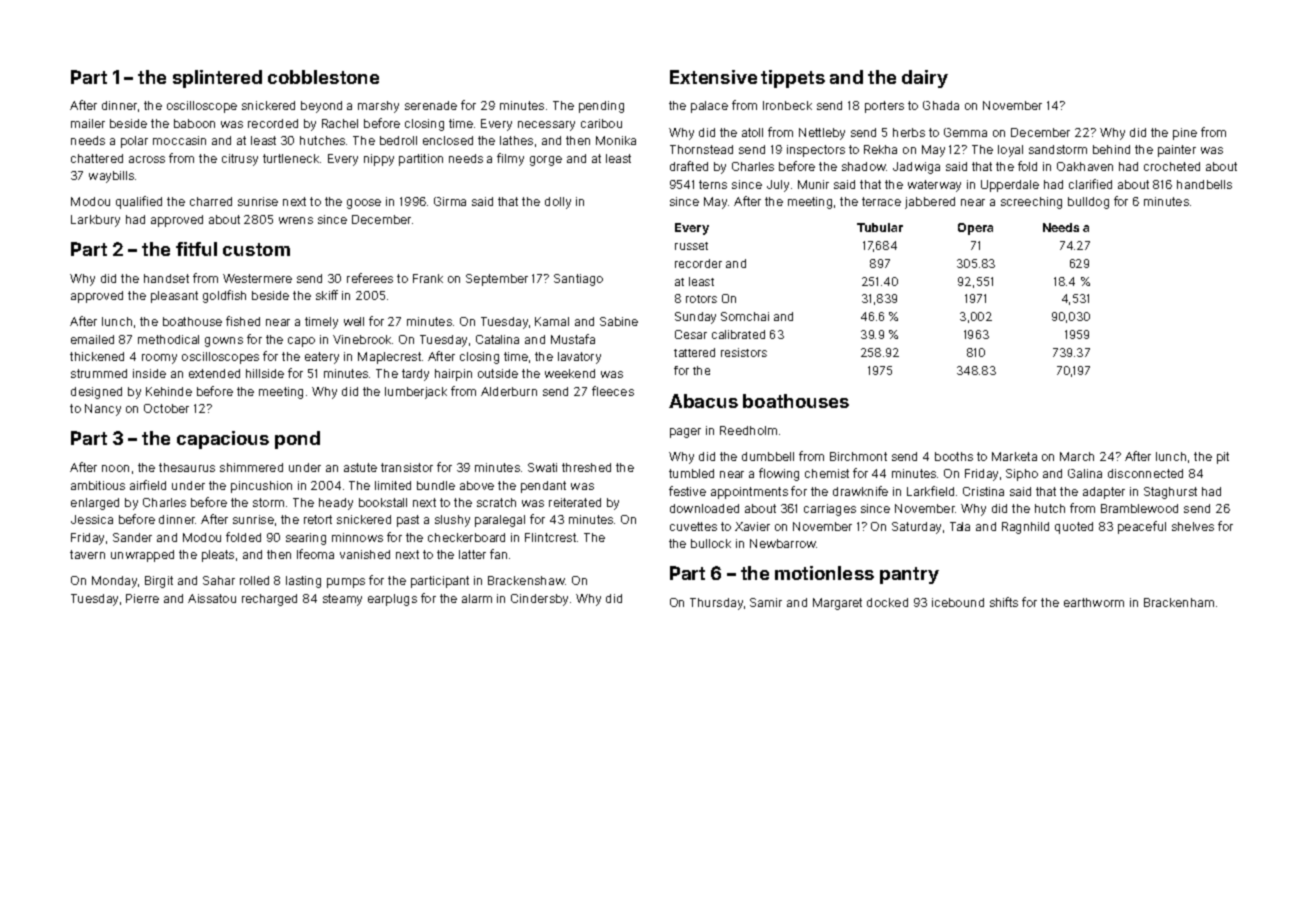  I want to click on Margaret, so click(837, 604).
